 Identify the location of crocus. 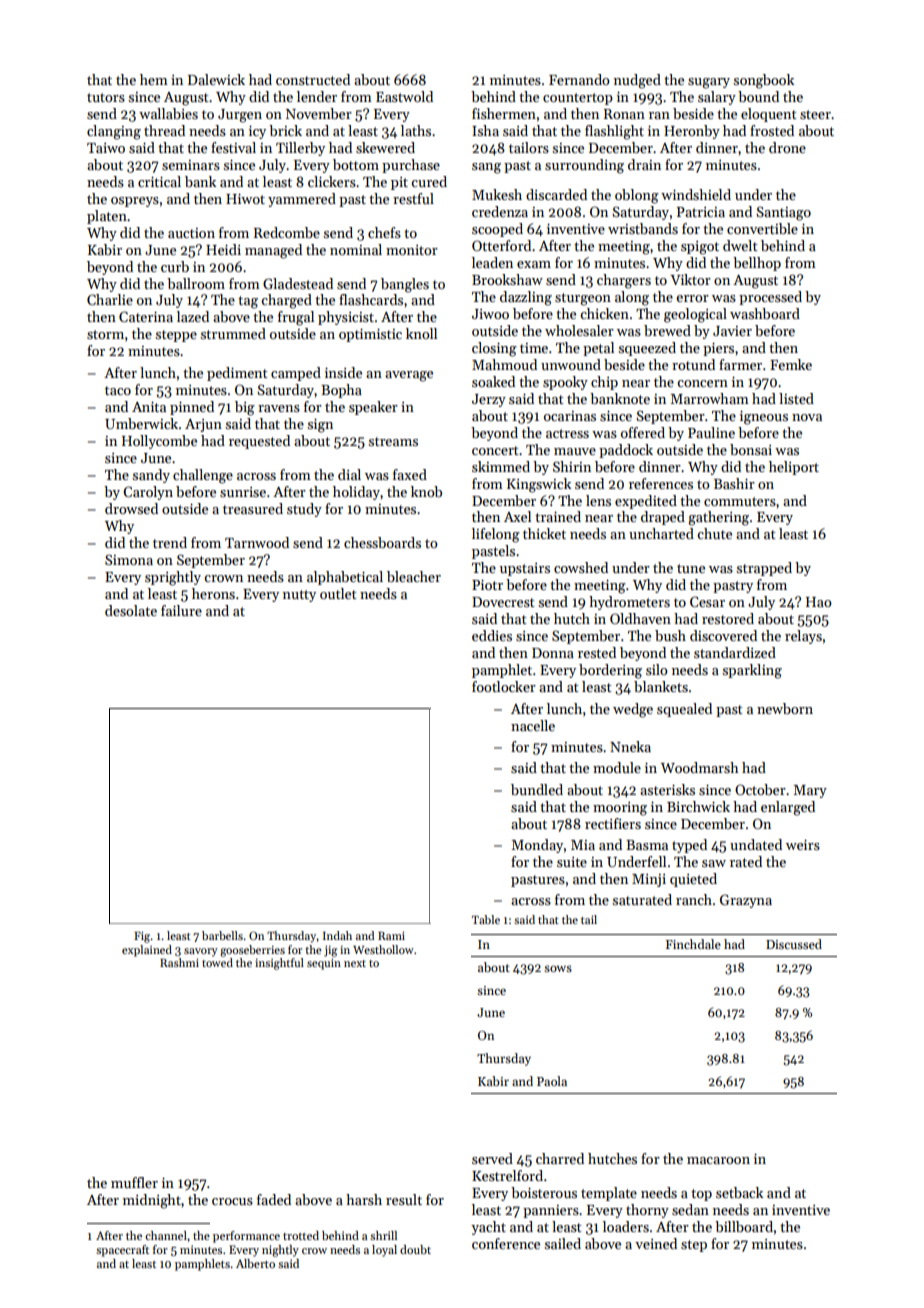
(232, 1201).
